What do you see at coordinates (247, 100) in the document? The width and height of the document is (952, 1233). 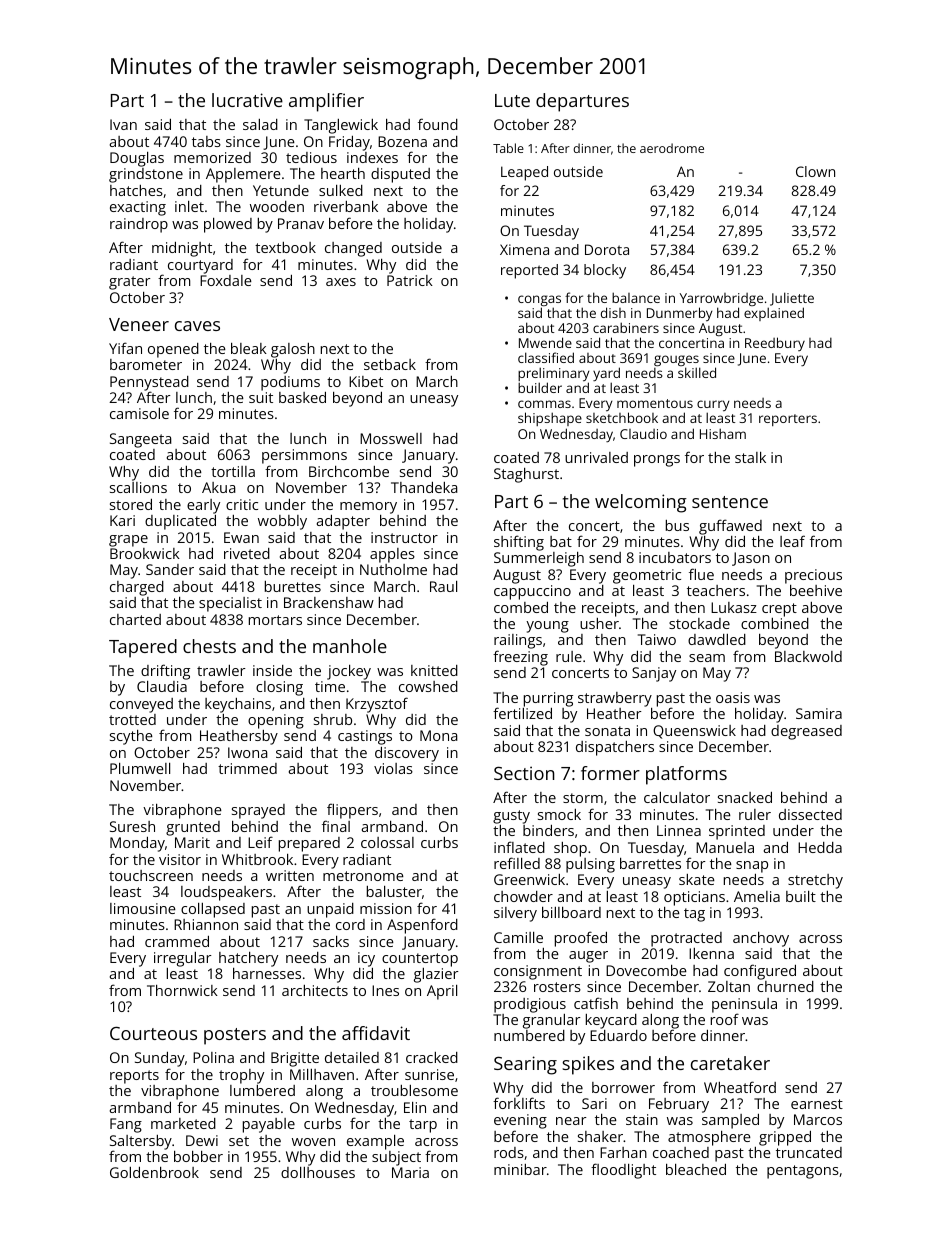 I see `lucrative` at bounding box center [247, 100].
